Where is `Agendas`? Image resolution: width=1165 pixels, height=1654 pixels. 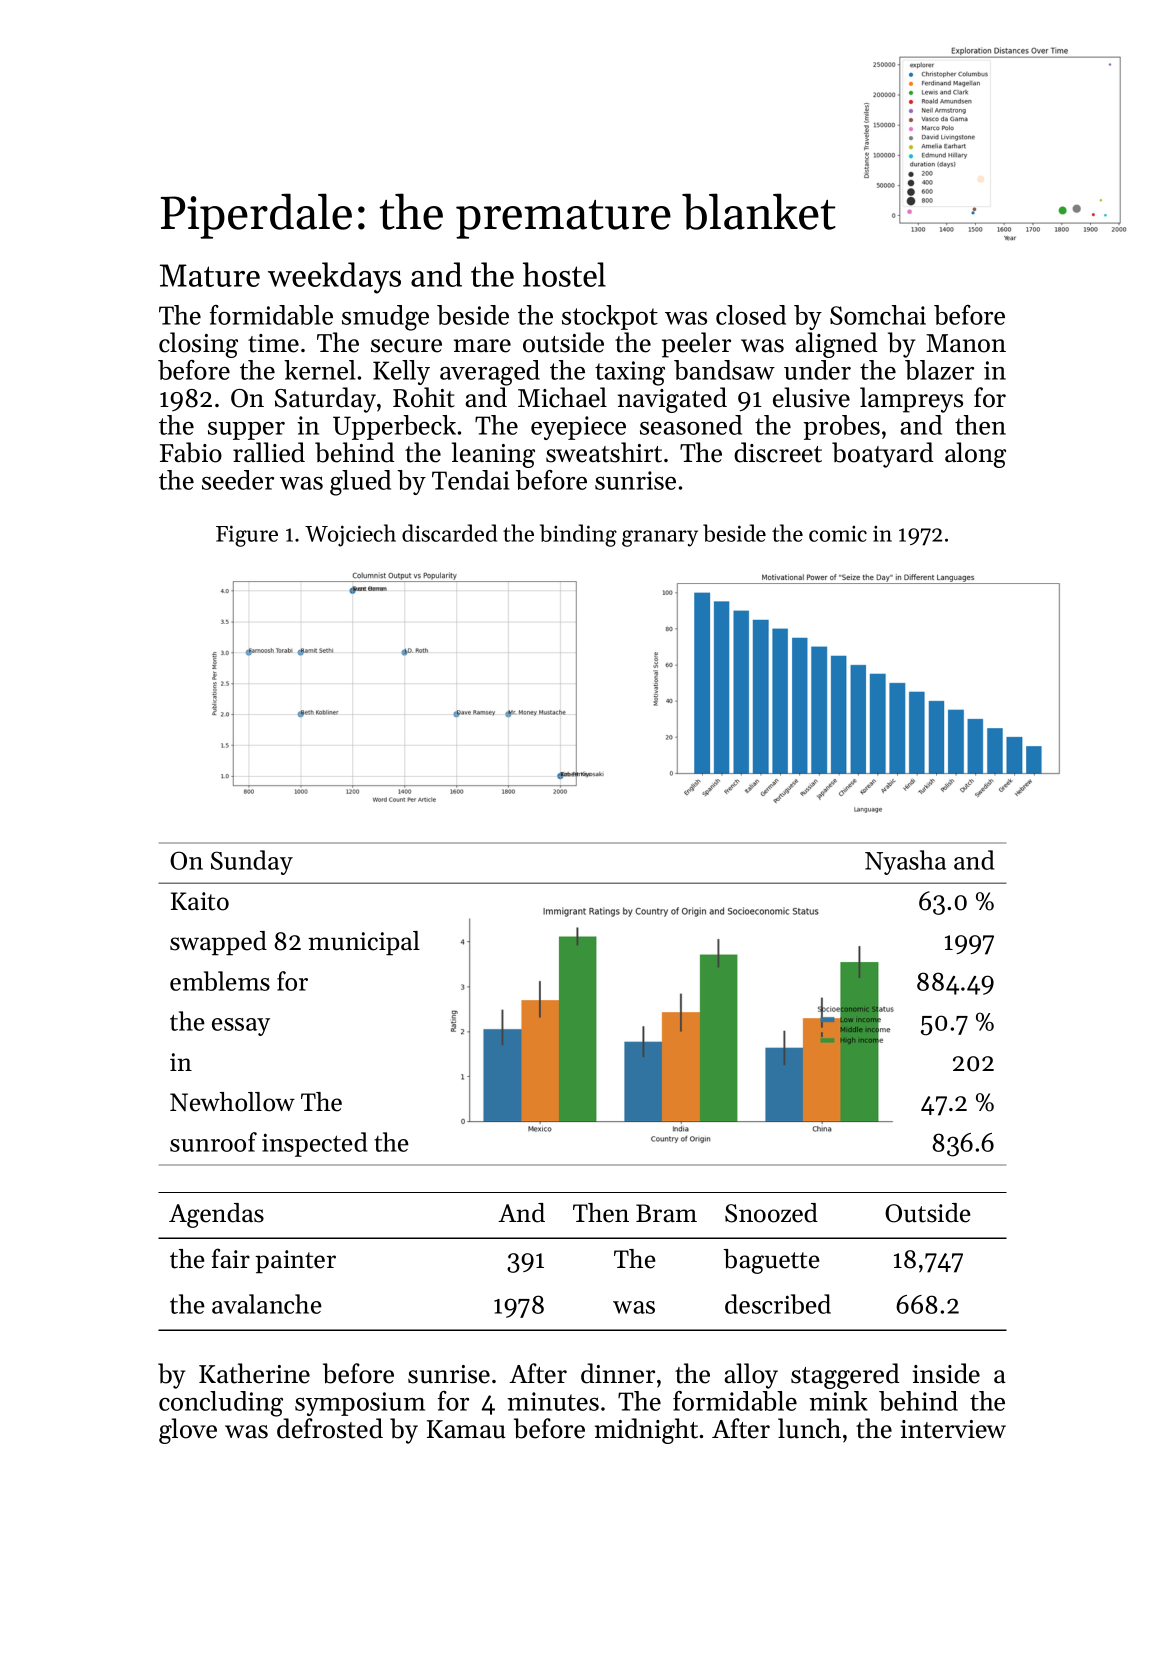 Agendas is located at coordinates (216, 1215).
